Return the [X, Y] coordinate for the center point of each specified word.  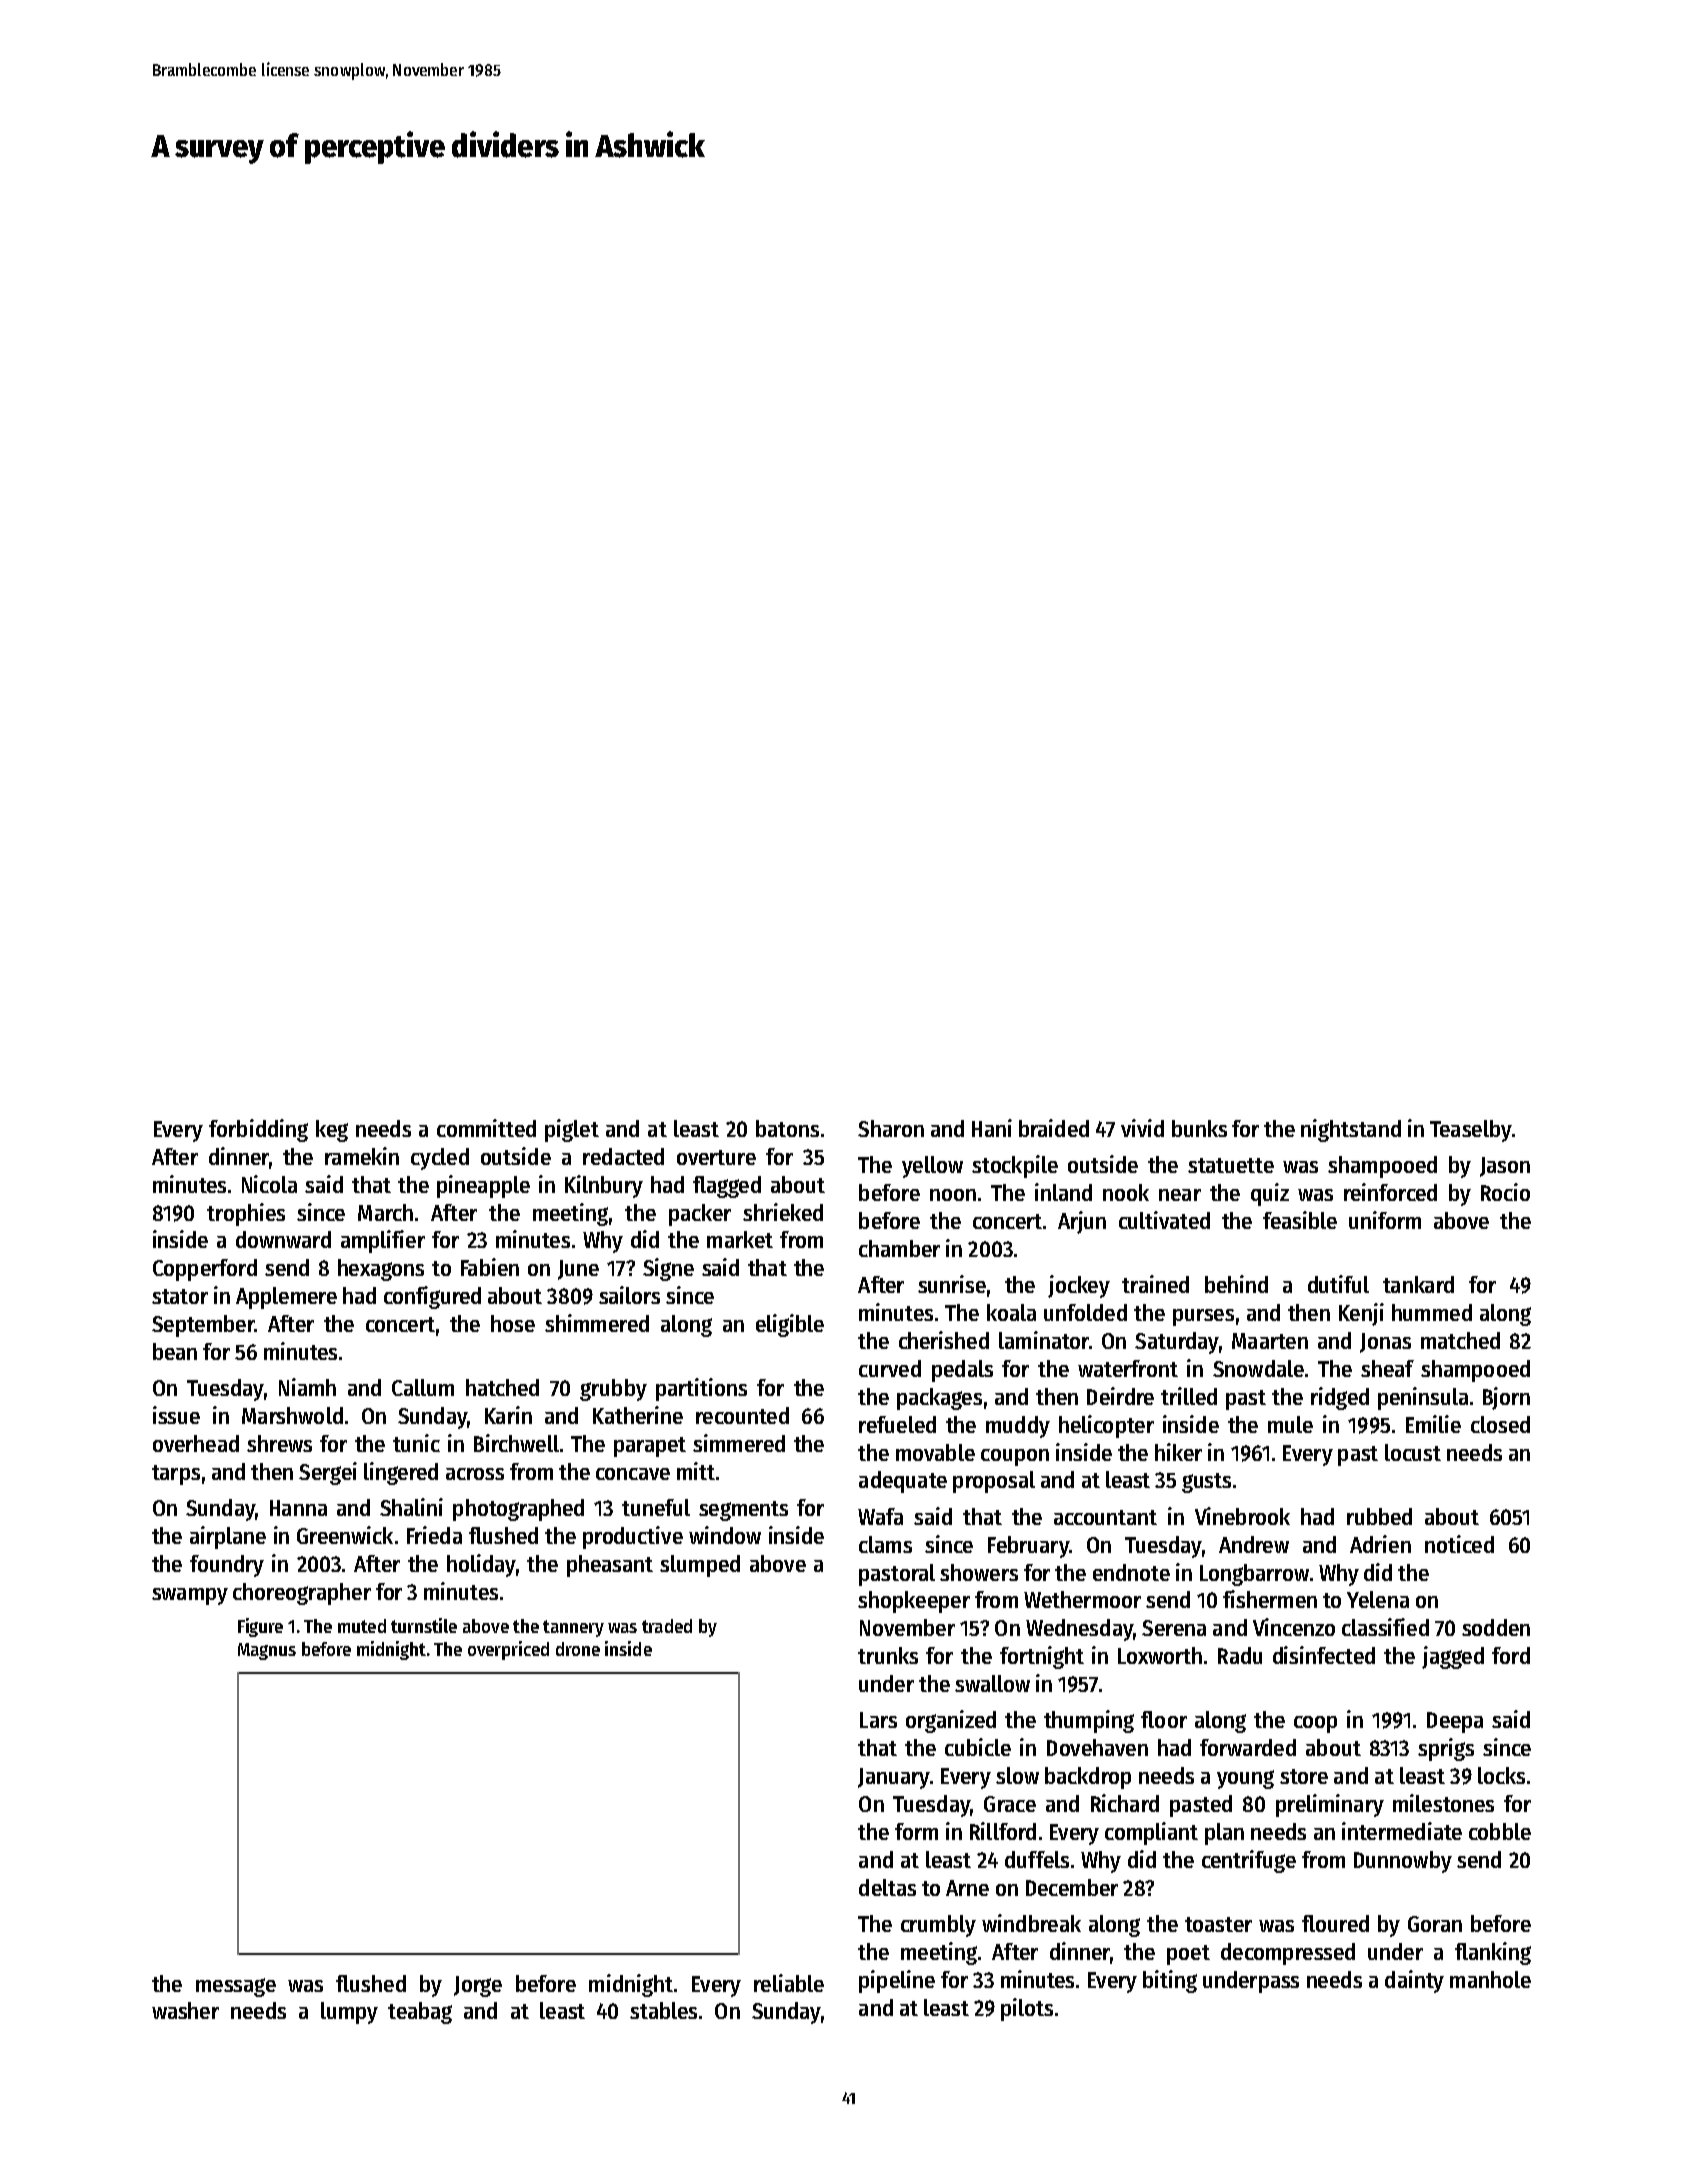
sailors [629, 1295]
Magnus [267, 1651]
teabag [420, 2013]
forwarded [1248, 1747]
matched [1460, 1340]
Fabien [490, 1267]
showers [979, 1572]
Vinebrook [1242, 1516]
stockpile [1015, 1166]
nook [1126, 1192]
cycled [440, 1159]
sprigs [1446, 1749]
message [236, 1987]
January [894, 1778]
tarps [176, 1475]
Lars [878, 1720]
